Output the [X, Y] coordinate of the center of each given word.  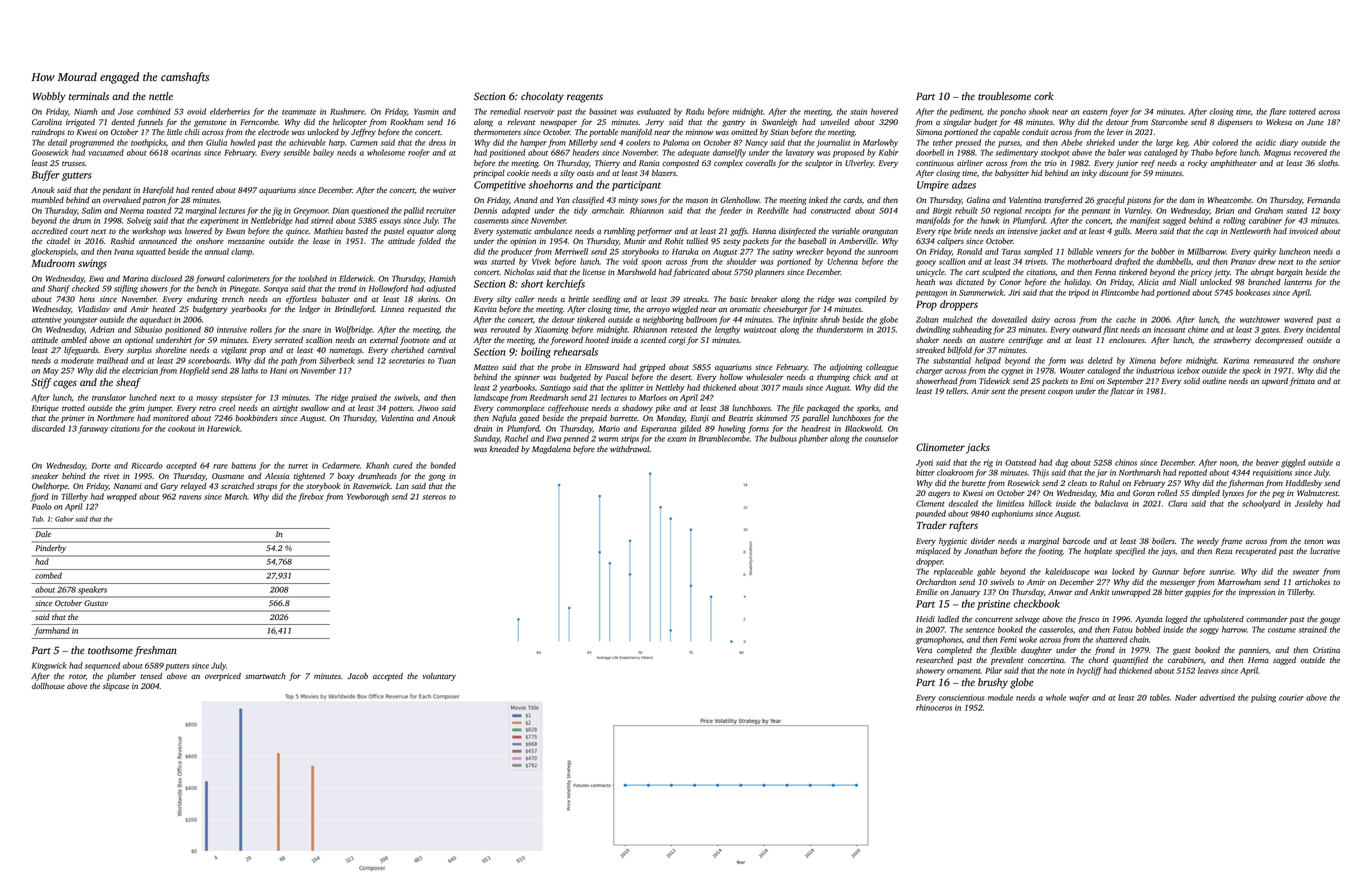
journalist [833, 143]
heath [925, 282]
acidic [1266, 142]
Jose [125, 112]
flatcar [1122, 392]
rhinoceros [934, 707]
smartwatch [265, 676]
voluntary [439, 677]
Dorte [101, 466]
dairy [1040, 320]
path [289, 361]
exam [676, 439]
